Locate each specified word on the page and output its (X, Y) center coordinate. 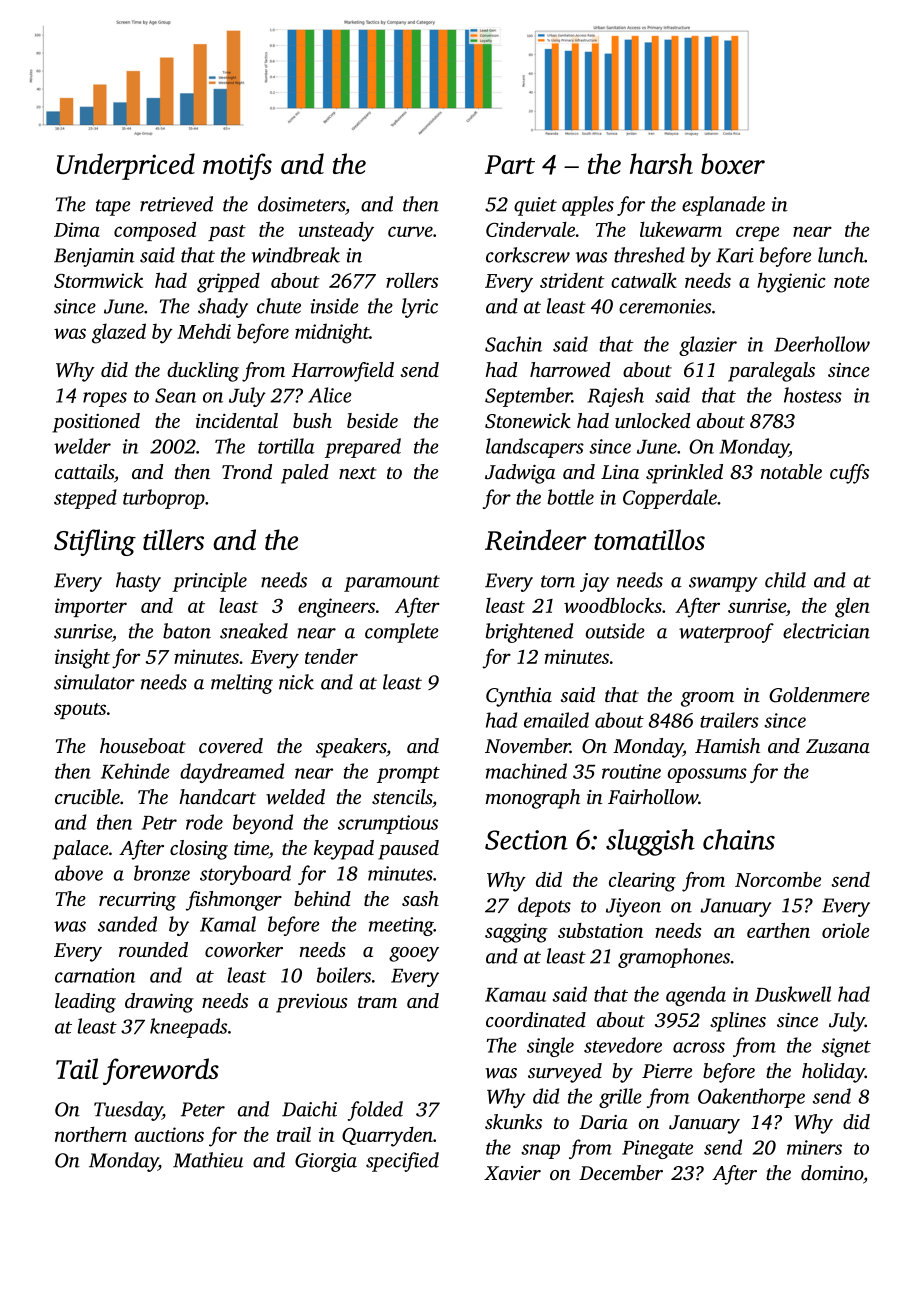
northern (91, 1134)
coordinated (536, 1019)
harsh (661, 163)
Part (510, 164)
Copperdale (670, 499)
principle (209, 582)
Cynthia (519, 697)
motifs (237, 166)
